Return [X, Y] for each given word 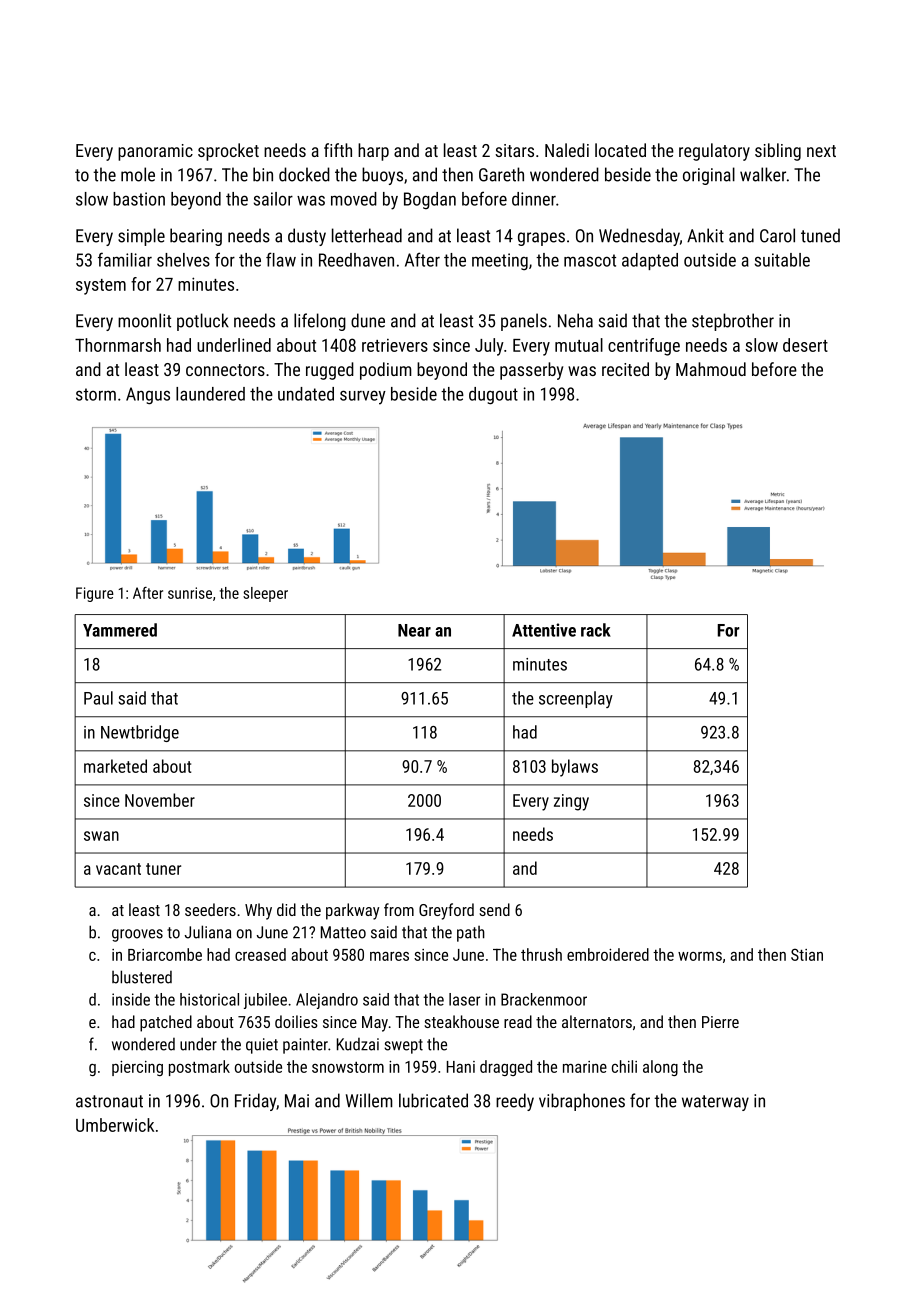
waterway [715, 1103]
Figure [95, 594]
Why [258, 911]
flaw [281, 259]
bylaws [575, 768]
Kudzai [358, 1044]
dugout [493, 396]
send [494, 909]
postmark [199, 1068]
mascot [590, 260]
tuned [820, 235]
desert [805, 345]
